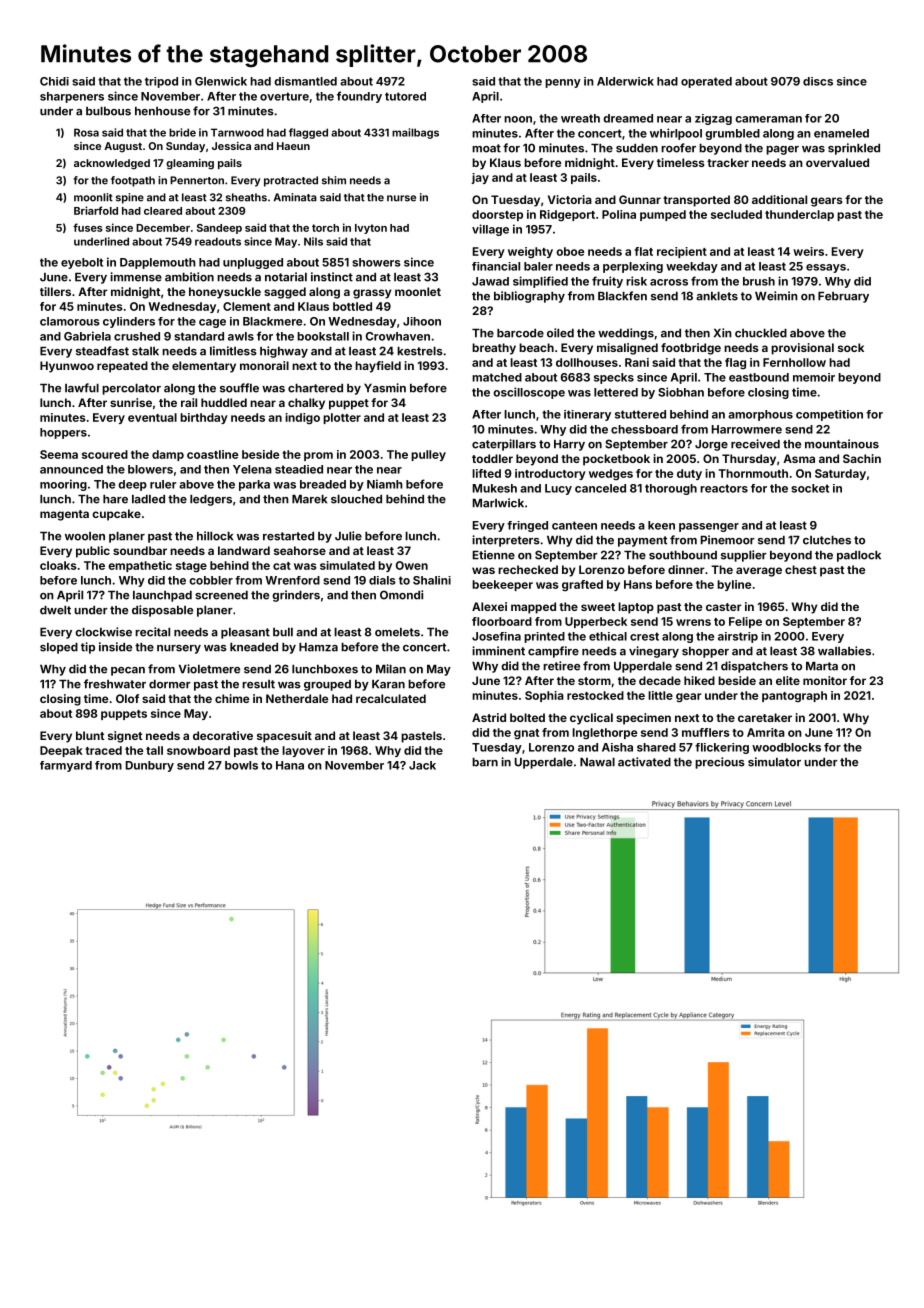 Image resolution: width=924 pixels, height=1308 pixels. Describe the element at coordinates (54, 81) in the image. I see `Chidi` at that location.
